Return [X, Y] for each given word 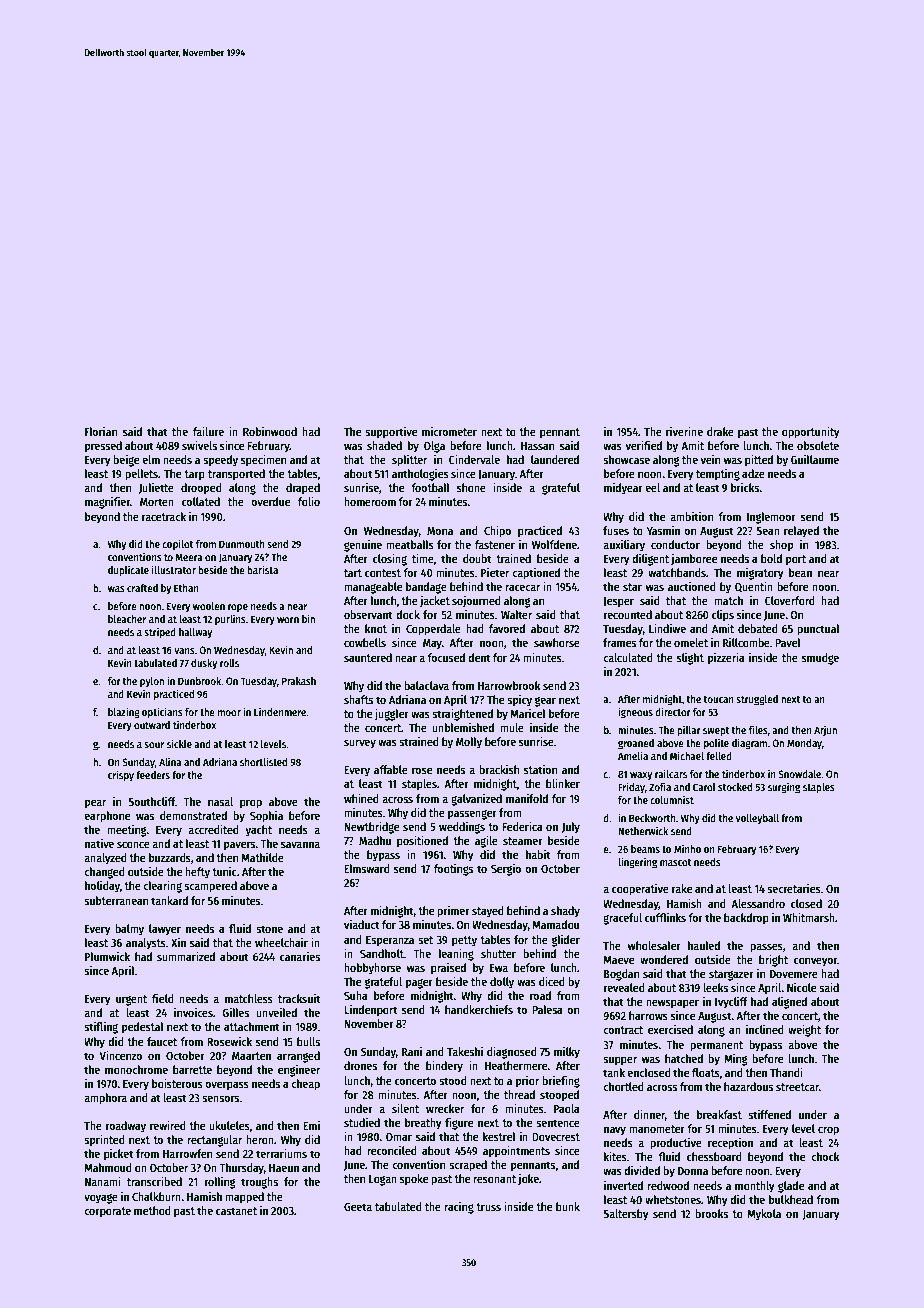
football [430, 487]
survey [360, 744]
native [99, 843]
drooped [201, 489]
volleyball [757, 819]
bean [800, 572]
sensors [220, 1098]
